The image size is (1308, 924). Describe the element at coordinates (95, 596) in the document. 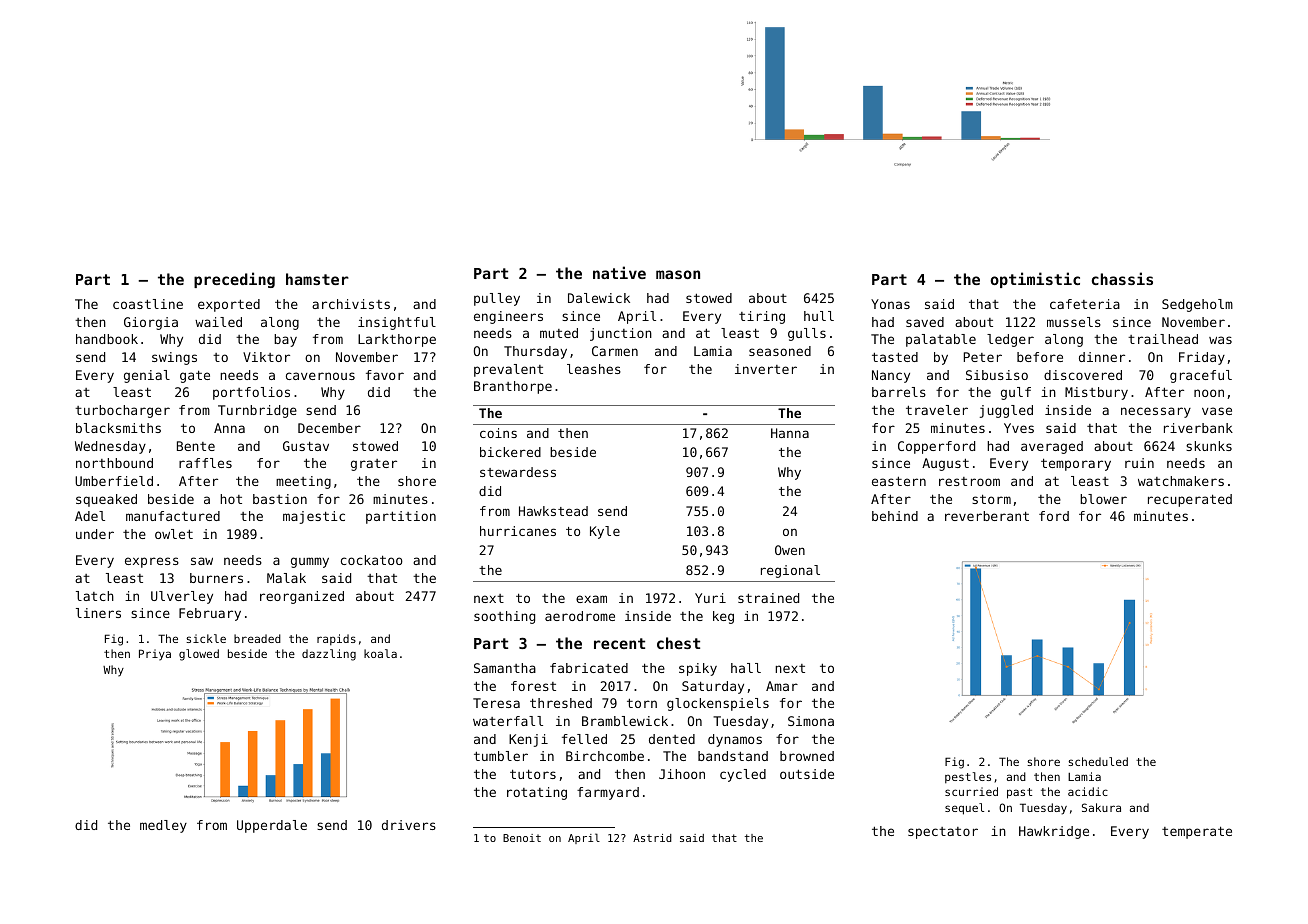

I see `latch` at that location.
